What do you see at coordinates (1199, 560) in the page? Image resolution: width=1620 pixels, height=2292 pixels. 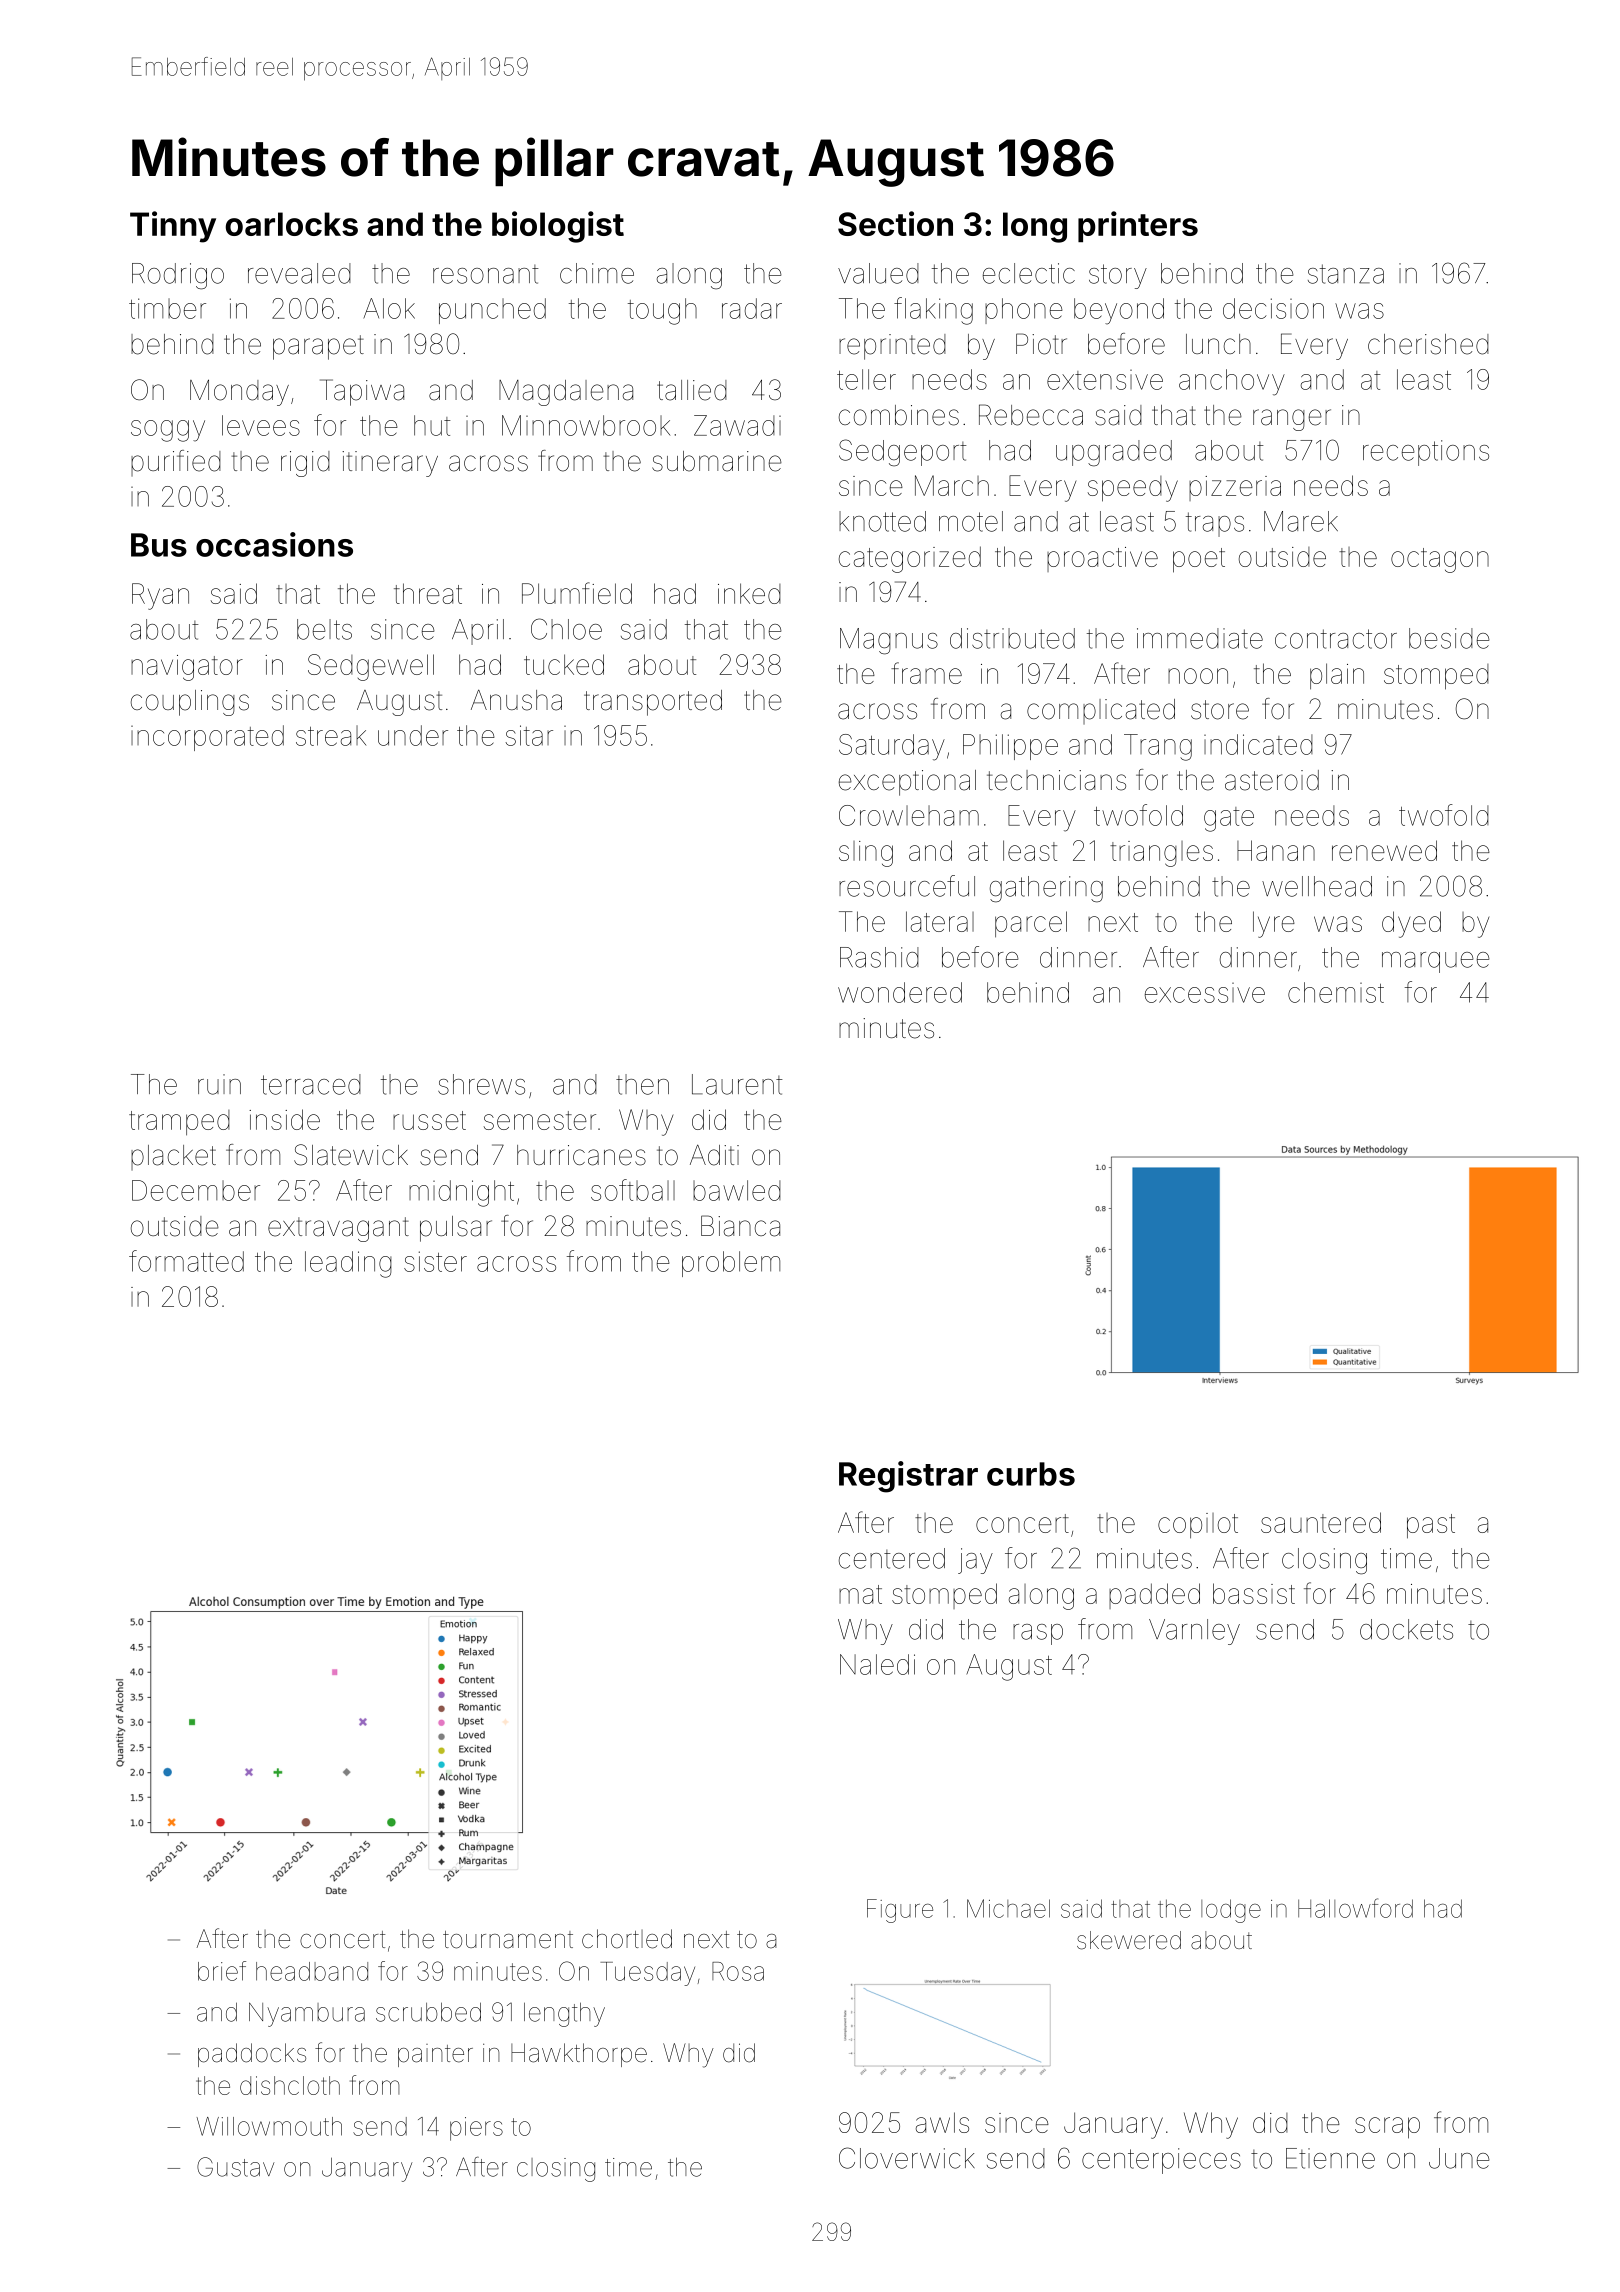 I see `poet` at bounding box center [1199, 560].
